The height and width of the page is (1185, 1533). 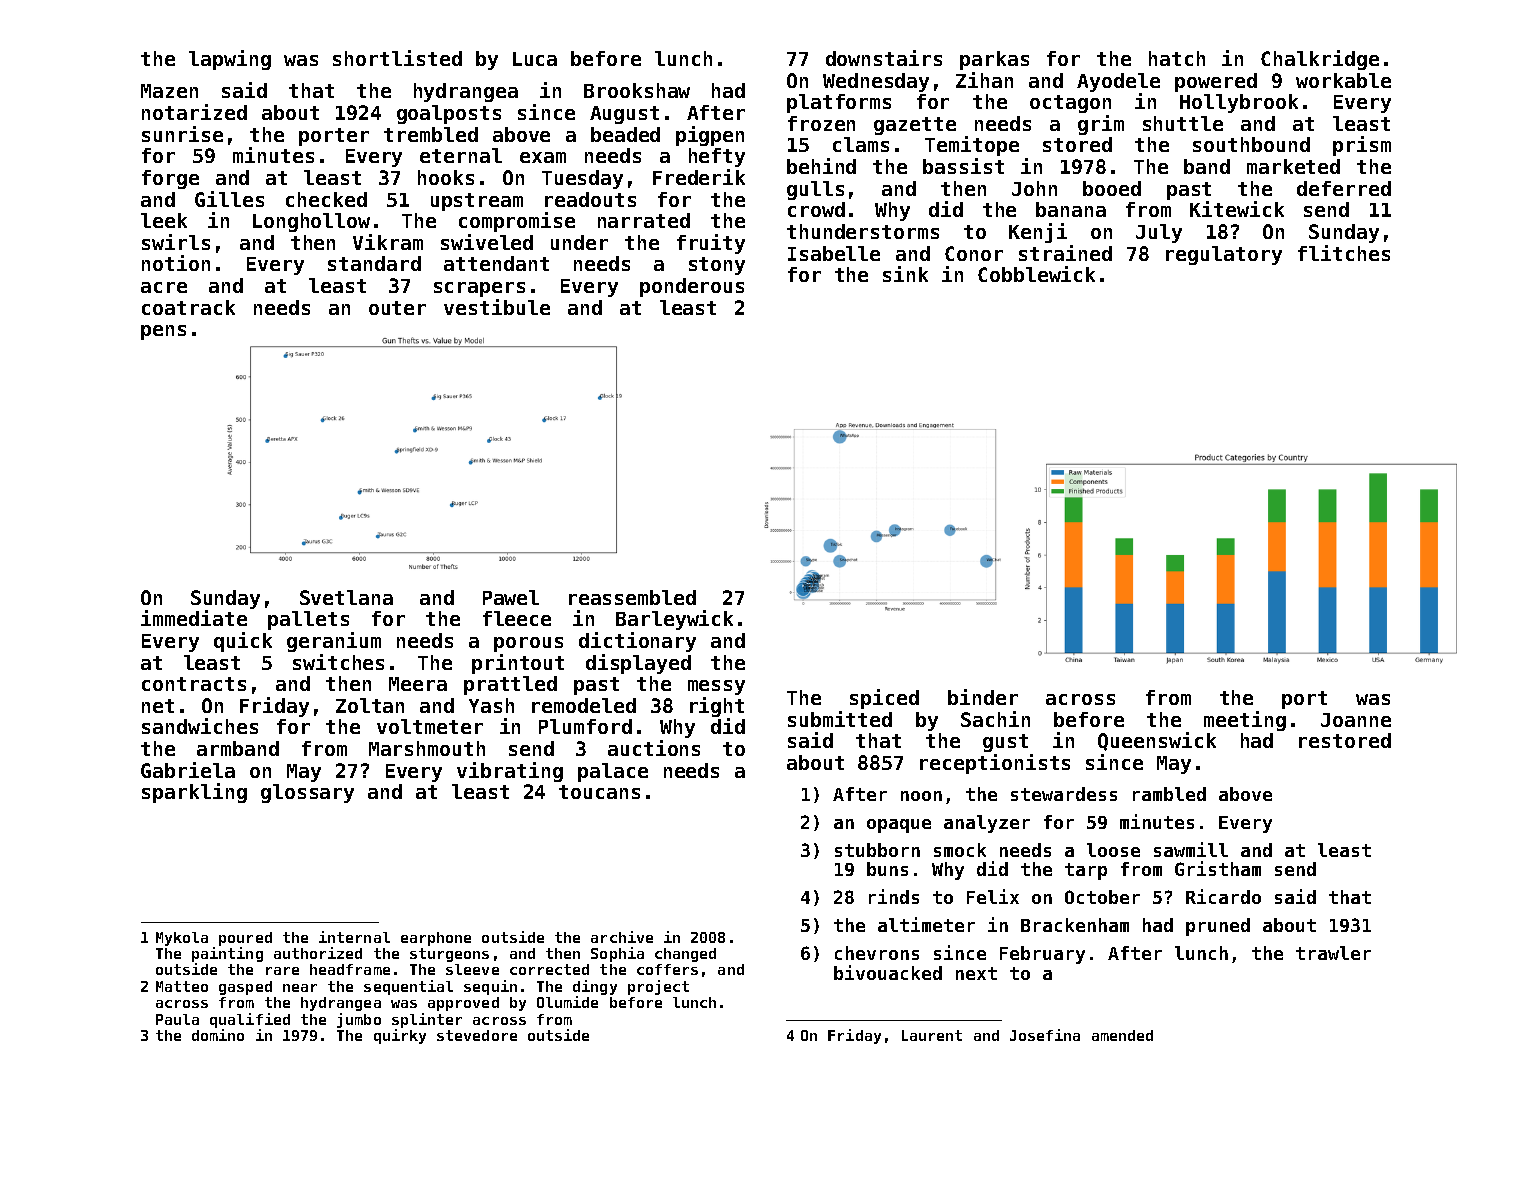 What do you see at coordinates (1224, 255) in the page?
I see `regulatory` at bounding box center [1224, 255].
